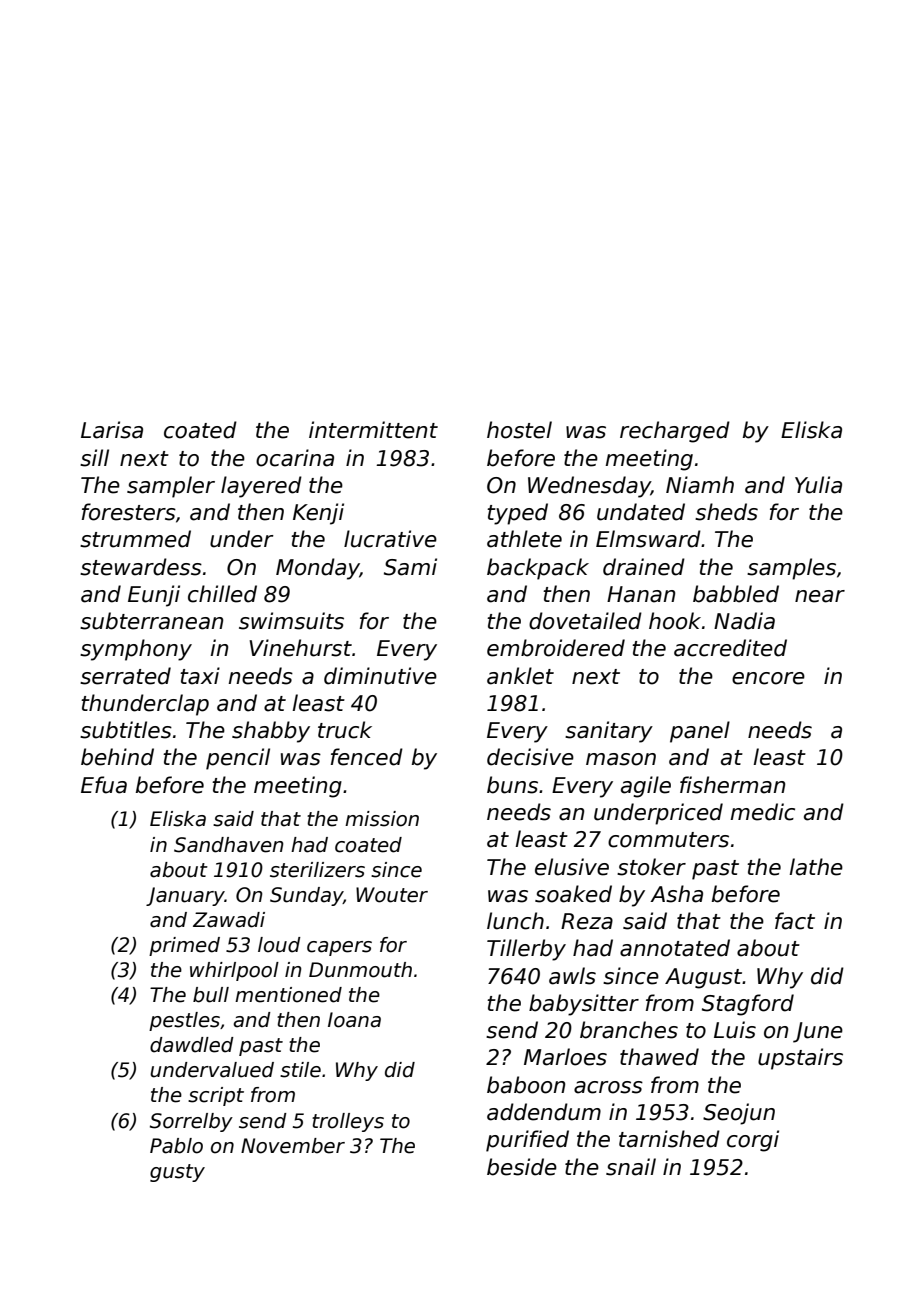 Image resolution: width=924 pixels, height=1311 pixels. I want to click on decisive, so click(530, 757).
